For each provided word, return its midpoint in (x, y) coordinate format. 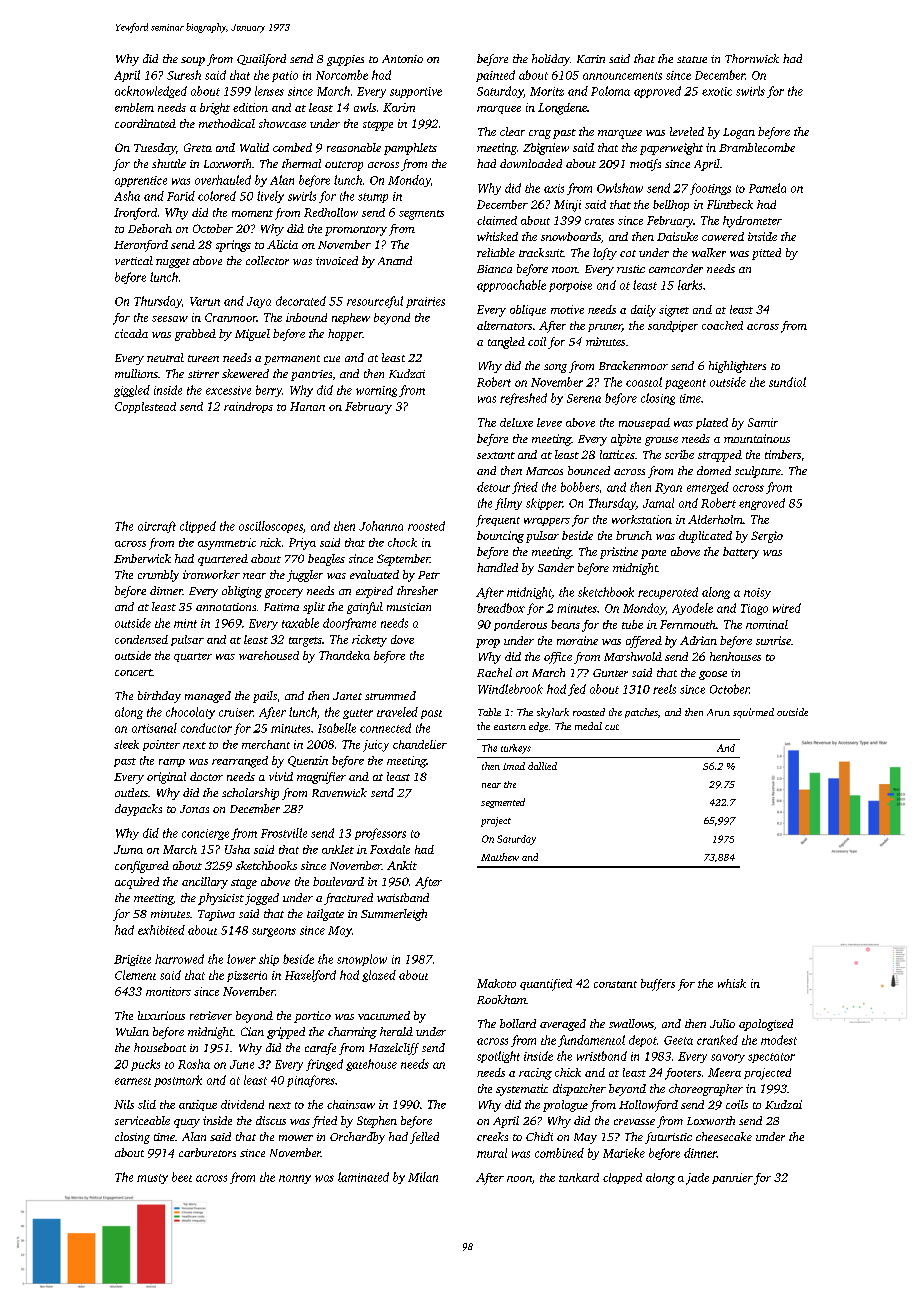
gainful (365, 608)
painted (495, 76)
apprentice (141, 181)
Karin (591, 59)
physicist (221, 899)
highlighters (737, 367)
